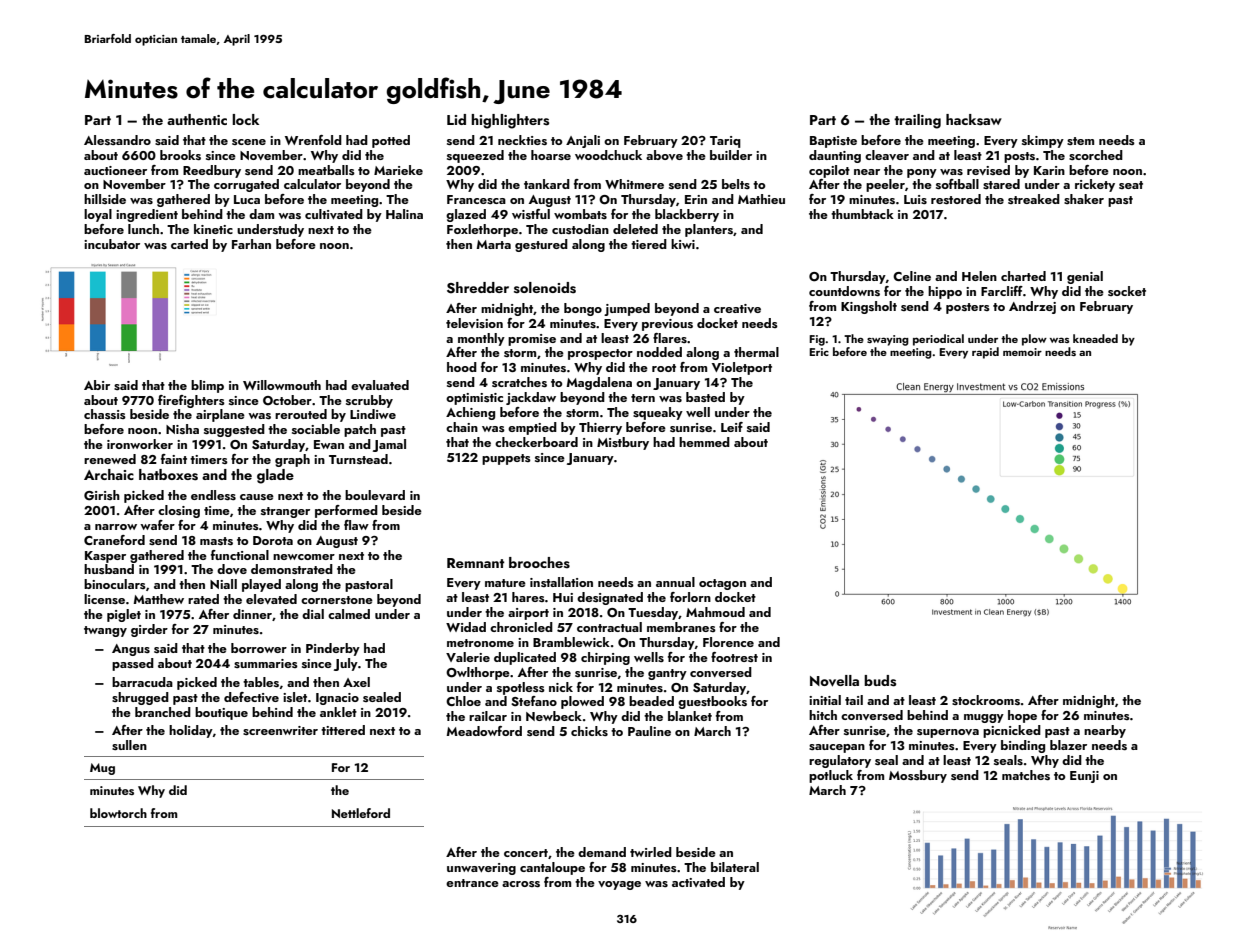  Describe the element at coordinates (531, 398) in the page. I see `jackdaw` at that location.
